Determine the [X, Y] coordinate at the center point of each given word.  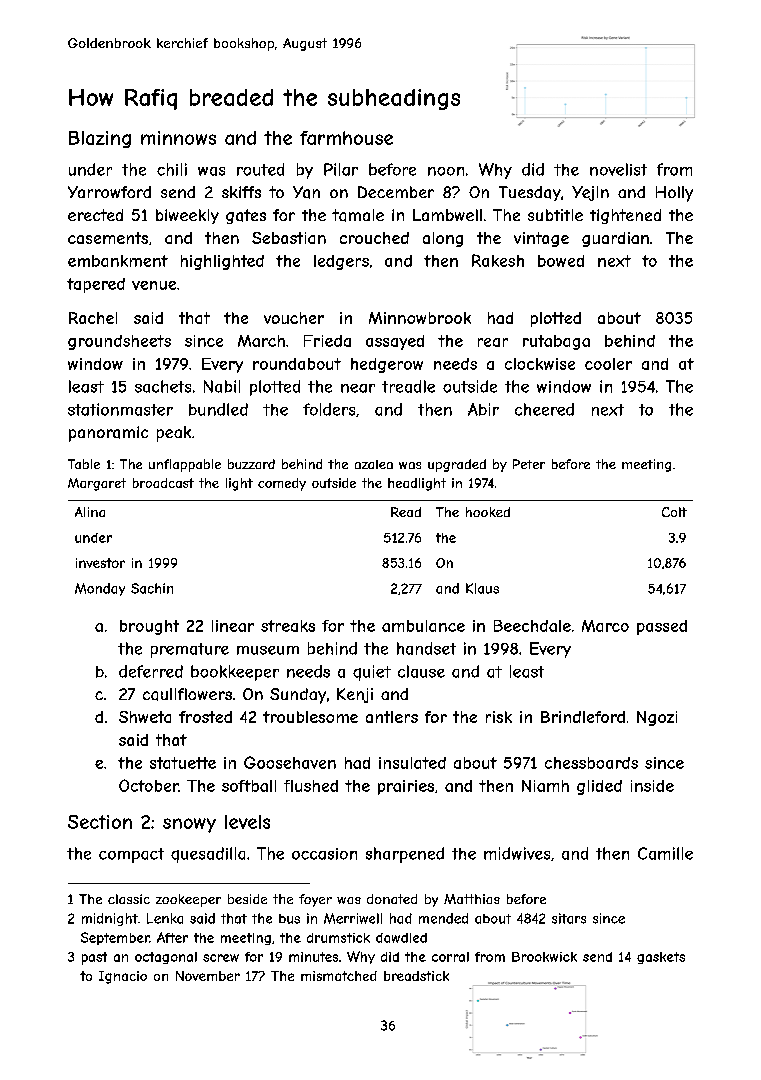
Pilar [341, 169]
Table [84, 464]
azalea [374, 464]
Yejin [590, 193]
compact [131, 855]
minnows [178, 138]
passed [662, 627]
